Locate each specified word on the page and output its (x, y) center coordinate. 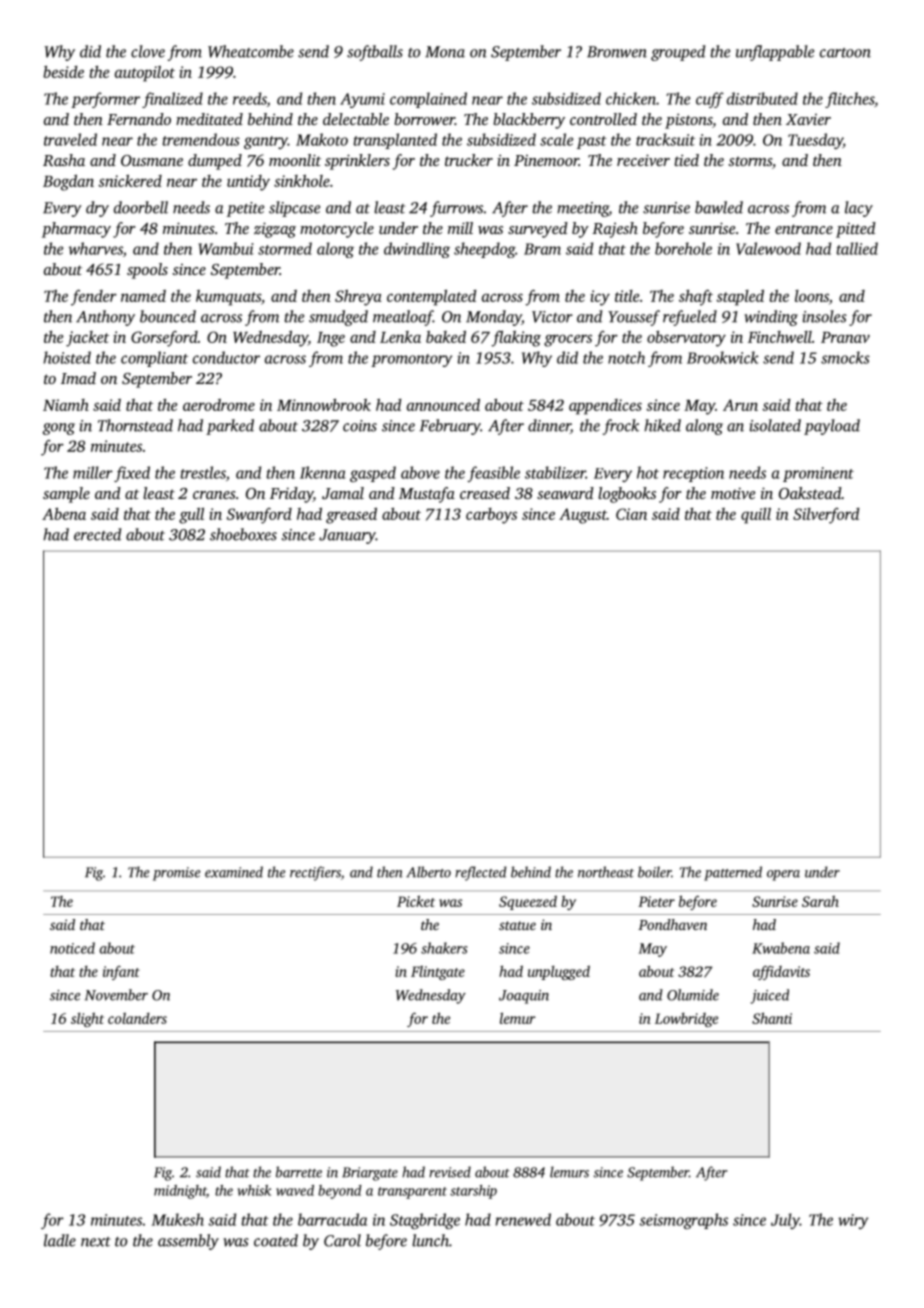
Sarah (820, 901)
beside (63, 72)
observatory (686, 339)
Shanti (772, 1018)
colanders (137, 1018)
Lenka (400, 337)
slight (87, 1019)
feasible (493, 474)
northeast (606, 872)
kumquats (228, 298)
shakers (444, 948)
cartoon (845, 53)
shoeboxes (243, 534)
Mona (445, 52)
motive (733, 493)
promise (176, 874)
